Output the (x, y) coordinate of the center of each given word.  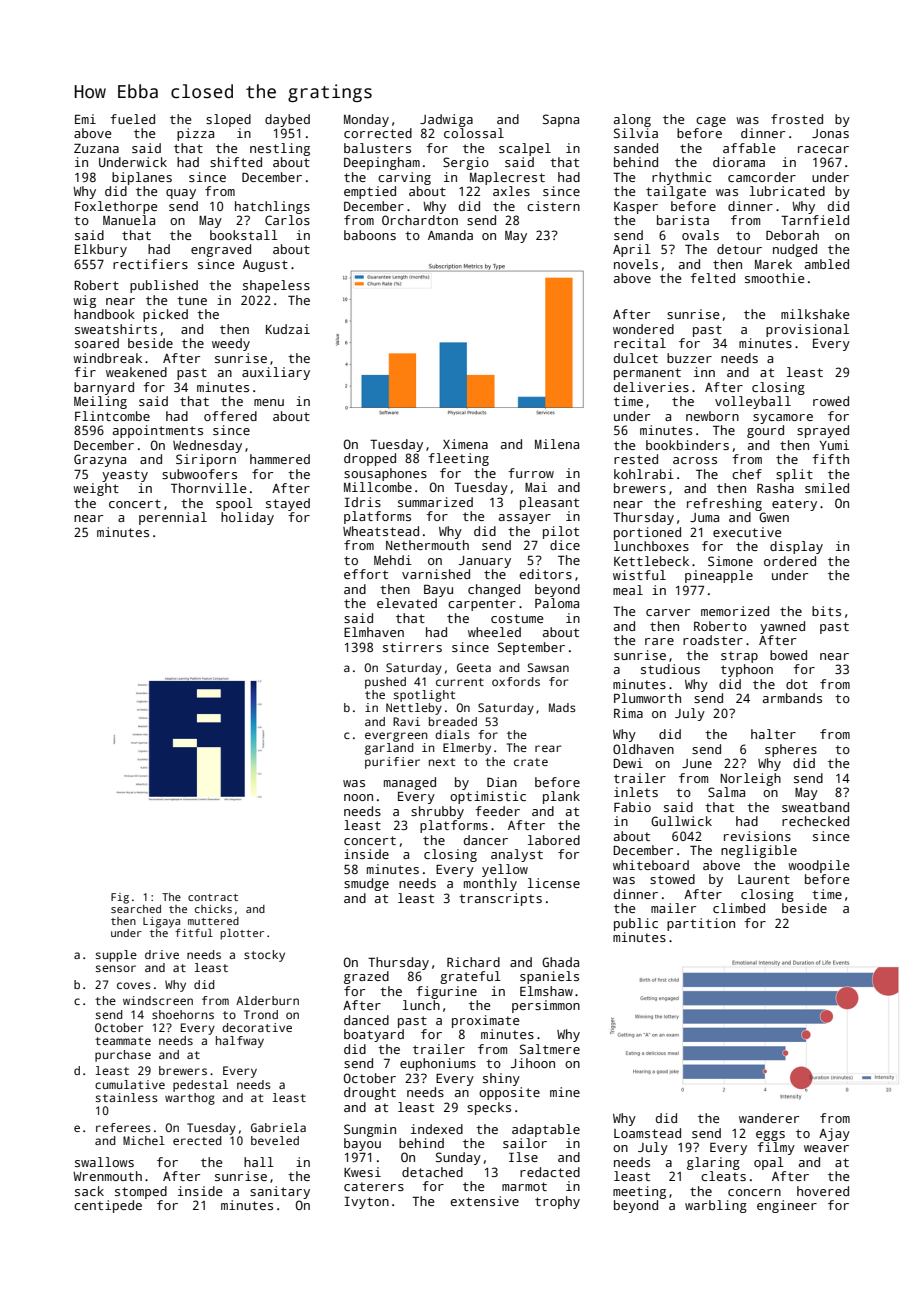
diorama (739, 162)
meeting (639, 1192)
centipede (108, 1206)
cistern (553, 206)
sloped (228, 120)
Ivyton (366, 1202)
